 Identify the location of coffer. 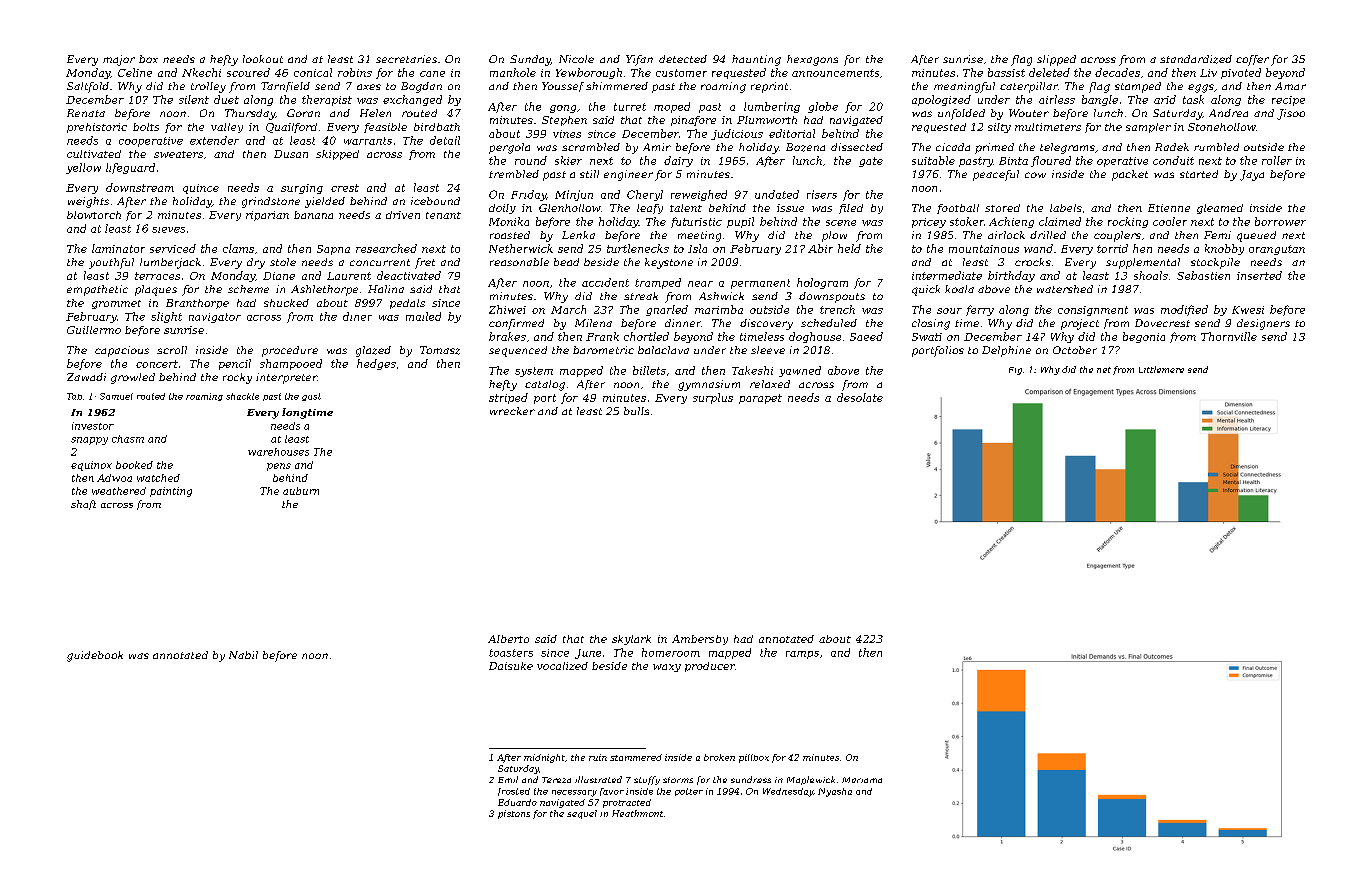
(1252, 60).
